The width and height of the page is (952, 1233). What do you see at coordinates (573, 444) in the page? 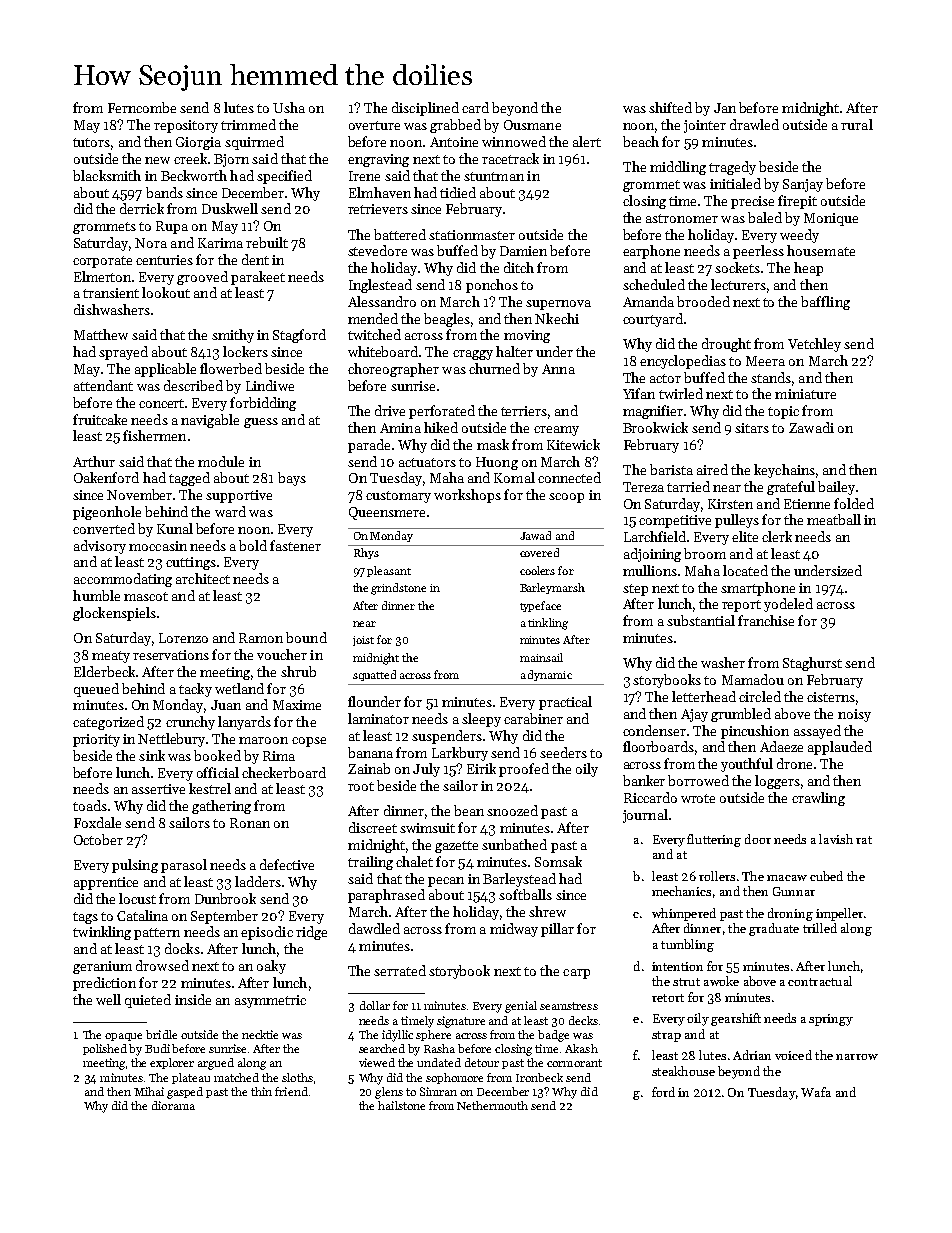
I see `Kitewick` at bounding box center [573, 444].
